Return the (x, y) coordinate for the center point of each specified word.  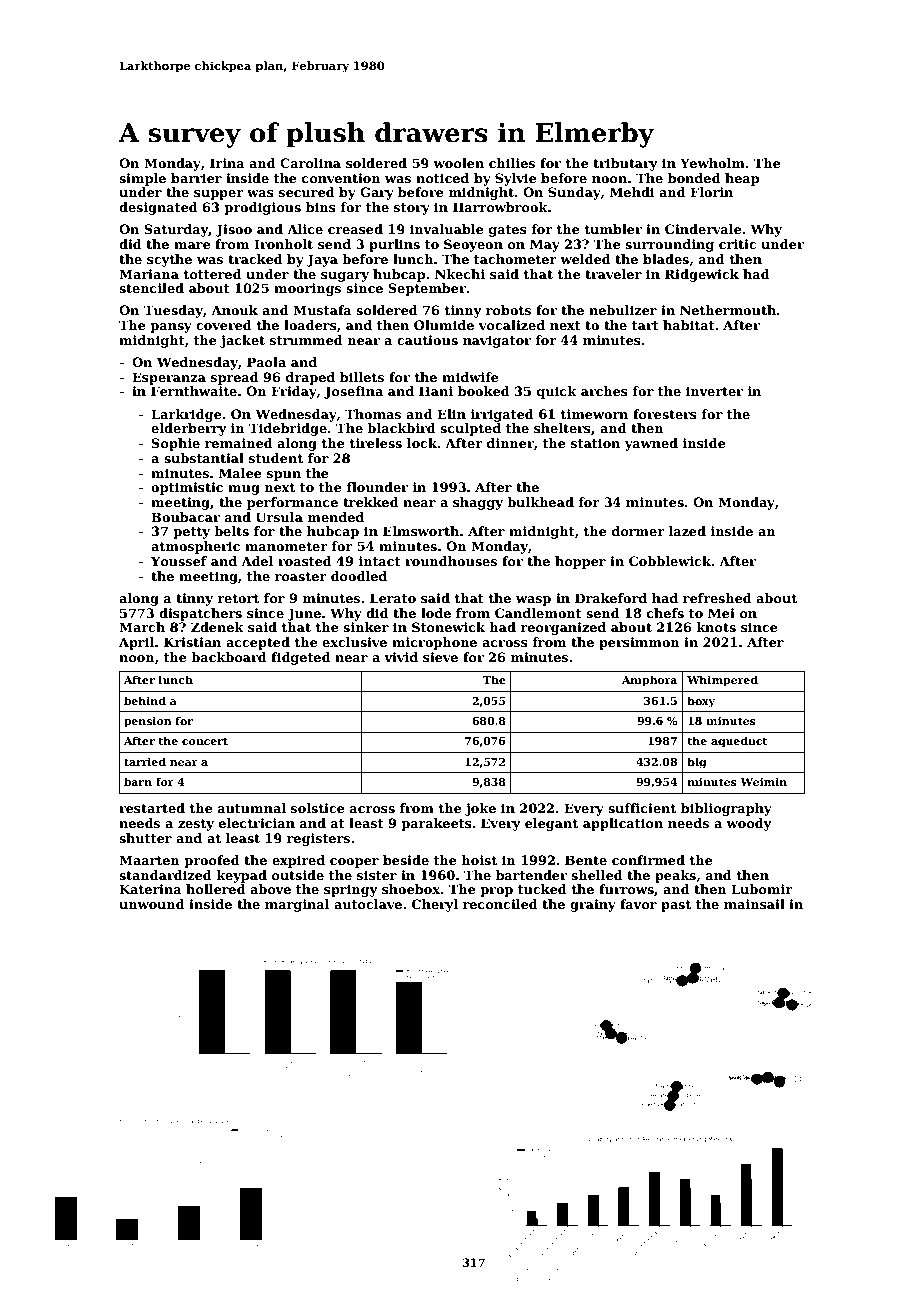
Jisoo (234, 230)
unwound (152, 904)
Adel (257, 561)
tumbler (613, 229)
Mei (721, 613)
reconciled (500, 904)
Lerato (393, 598)
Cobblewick (670, 561)
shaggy (478, 503)
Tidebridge (288, 429)
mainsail (754, 904)
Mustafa (322, 310)
